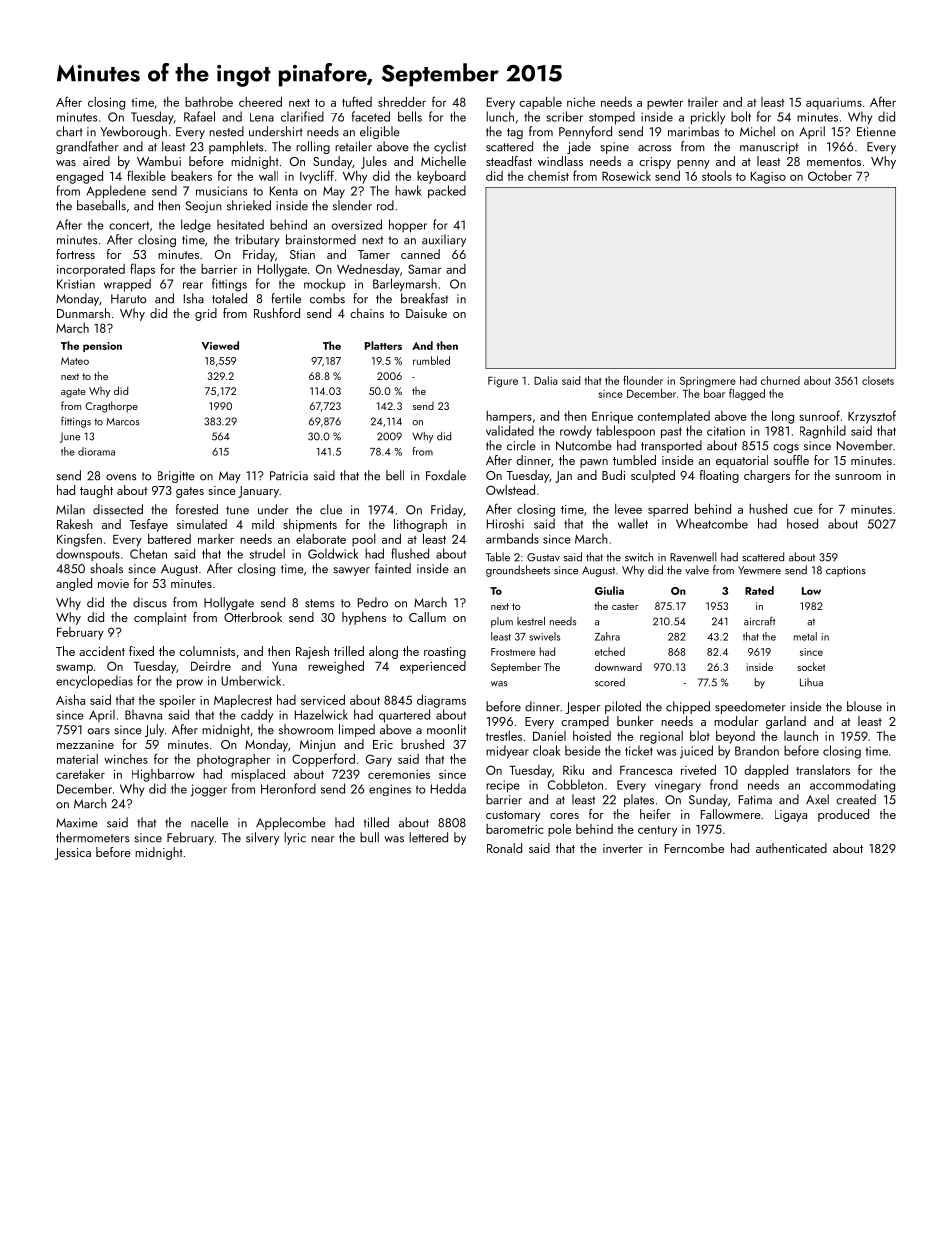 The width and height of the page is (952, 1233). Describe the element at coordinates (236, 147) in the page. I see `pamphlets` at that location.
